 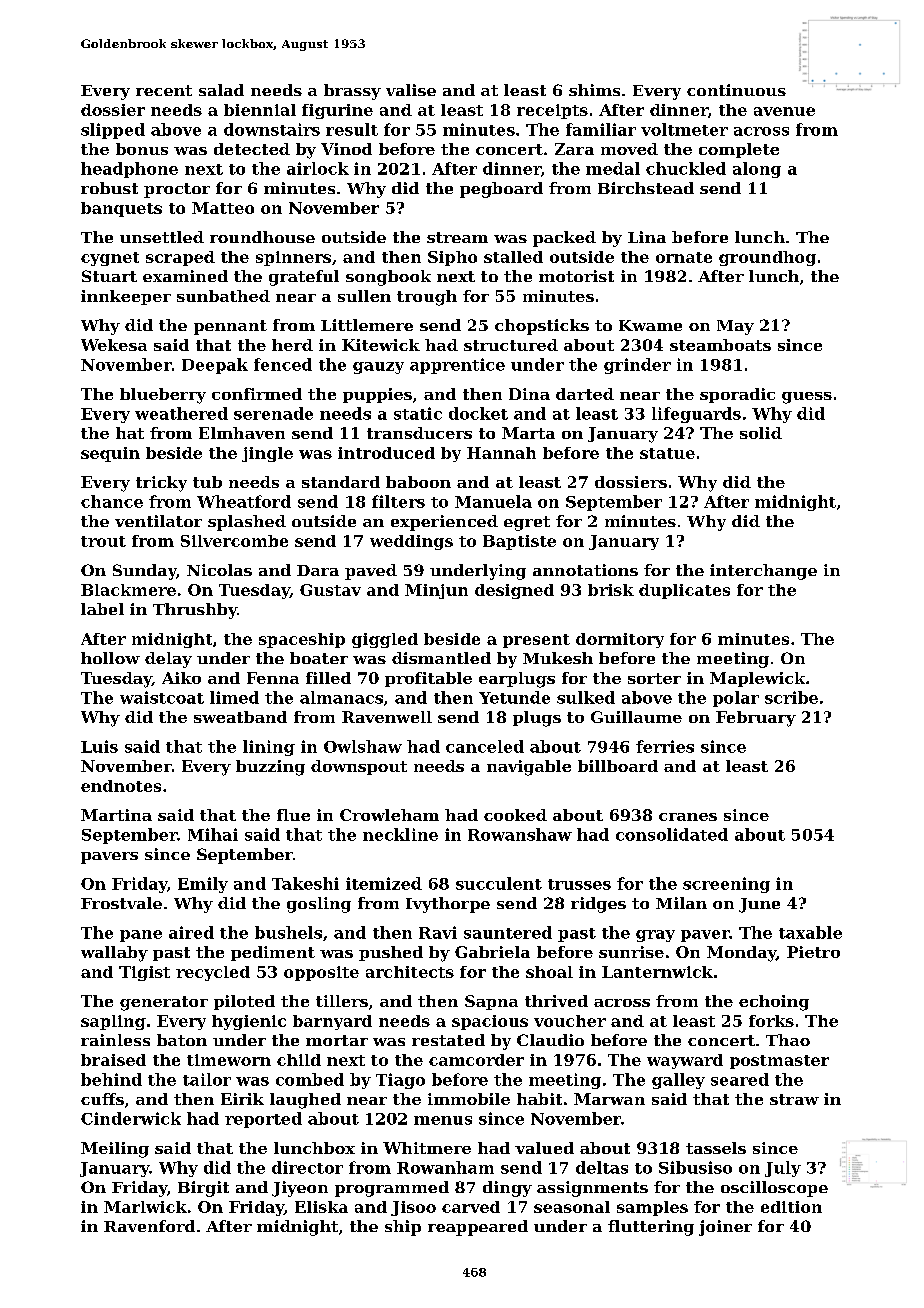 I want to click on Martina, so click(x=116, y=815).
